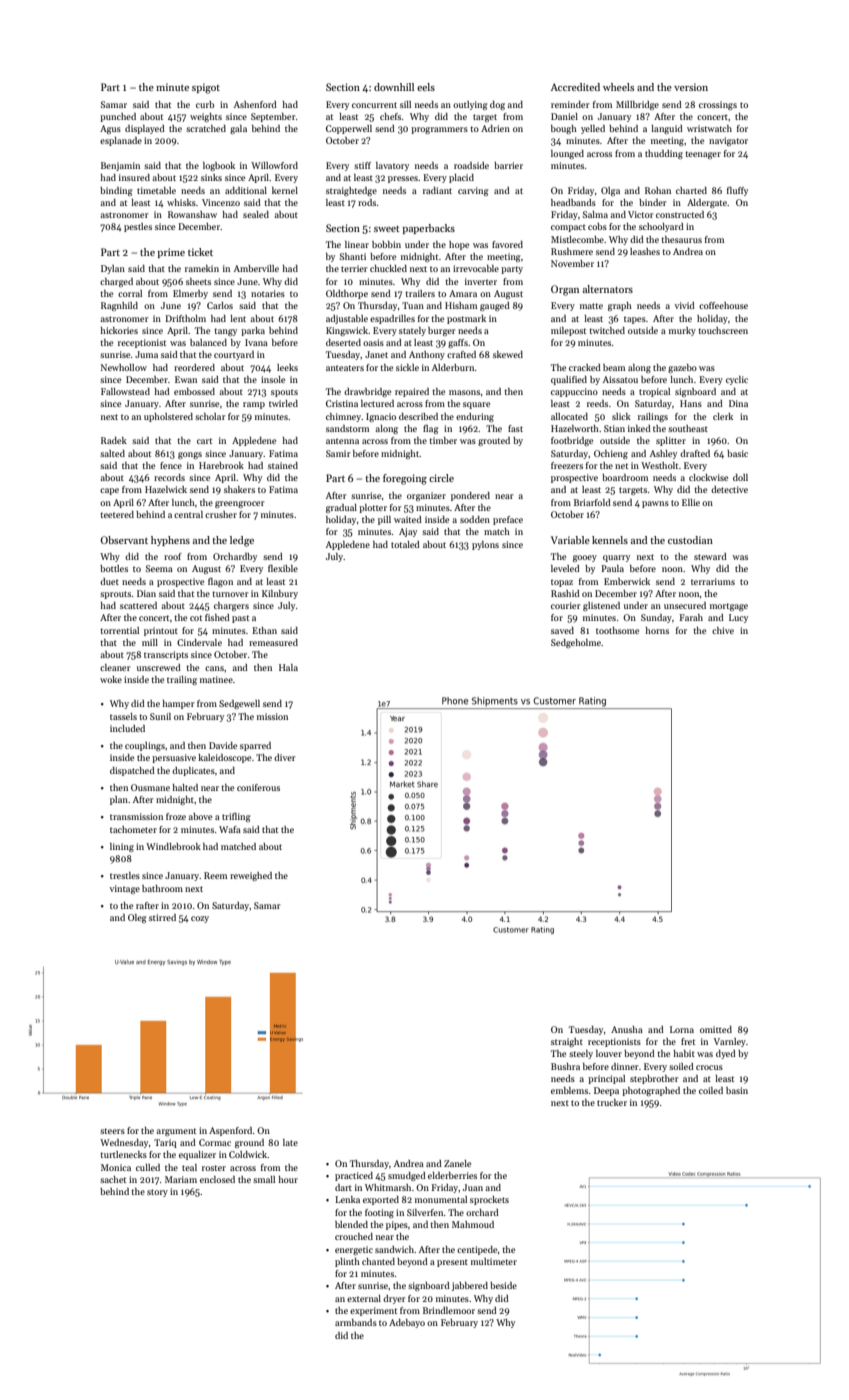  What do you see at coordinates (118, 117) in the screenshot?
I see `punched` at bounding box center [118, 117].
